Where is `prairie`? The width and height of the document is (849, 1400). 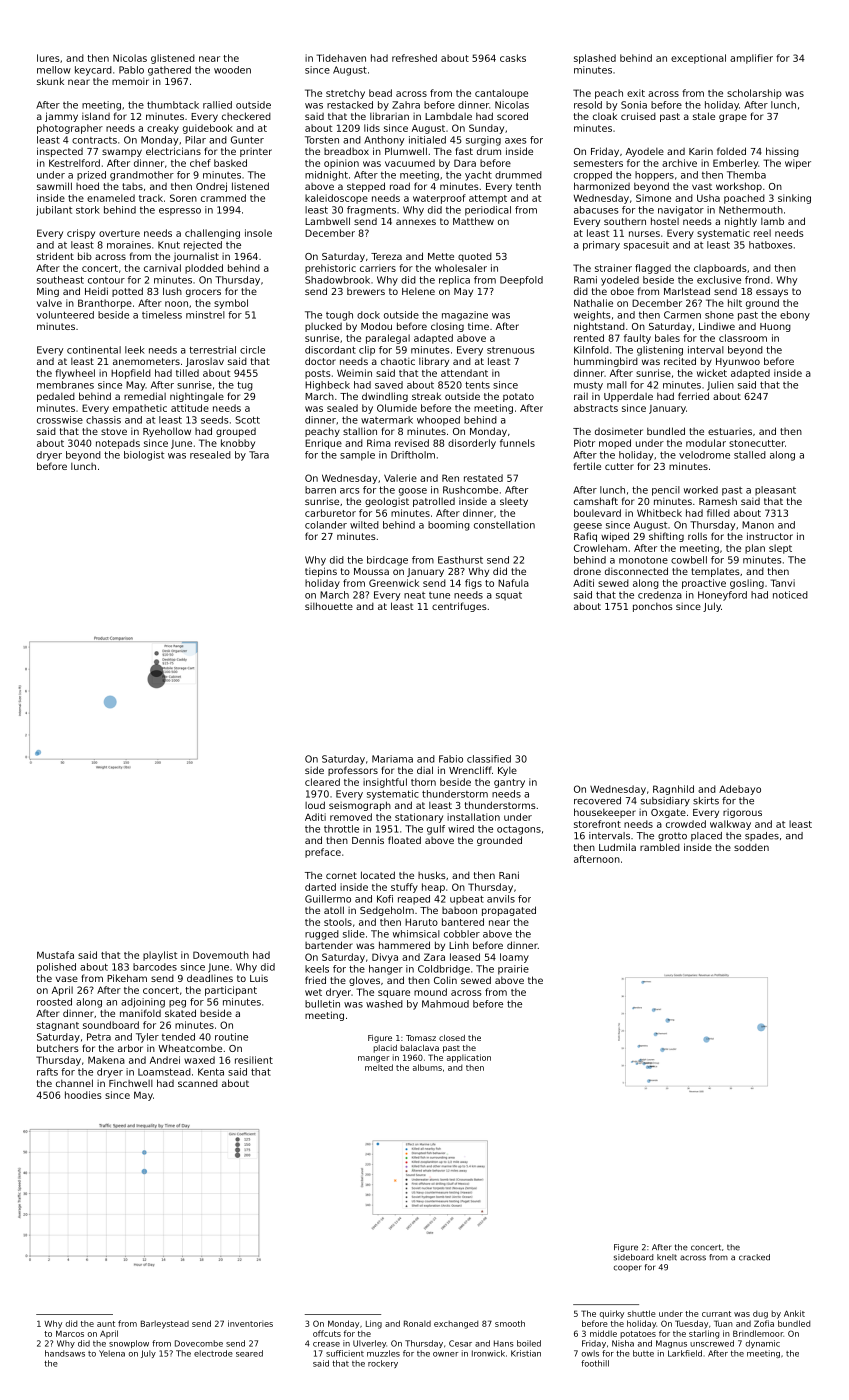
prairie is located at coordinates (513, 970).
